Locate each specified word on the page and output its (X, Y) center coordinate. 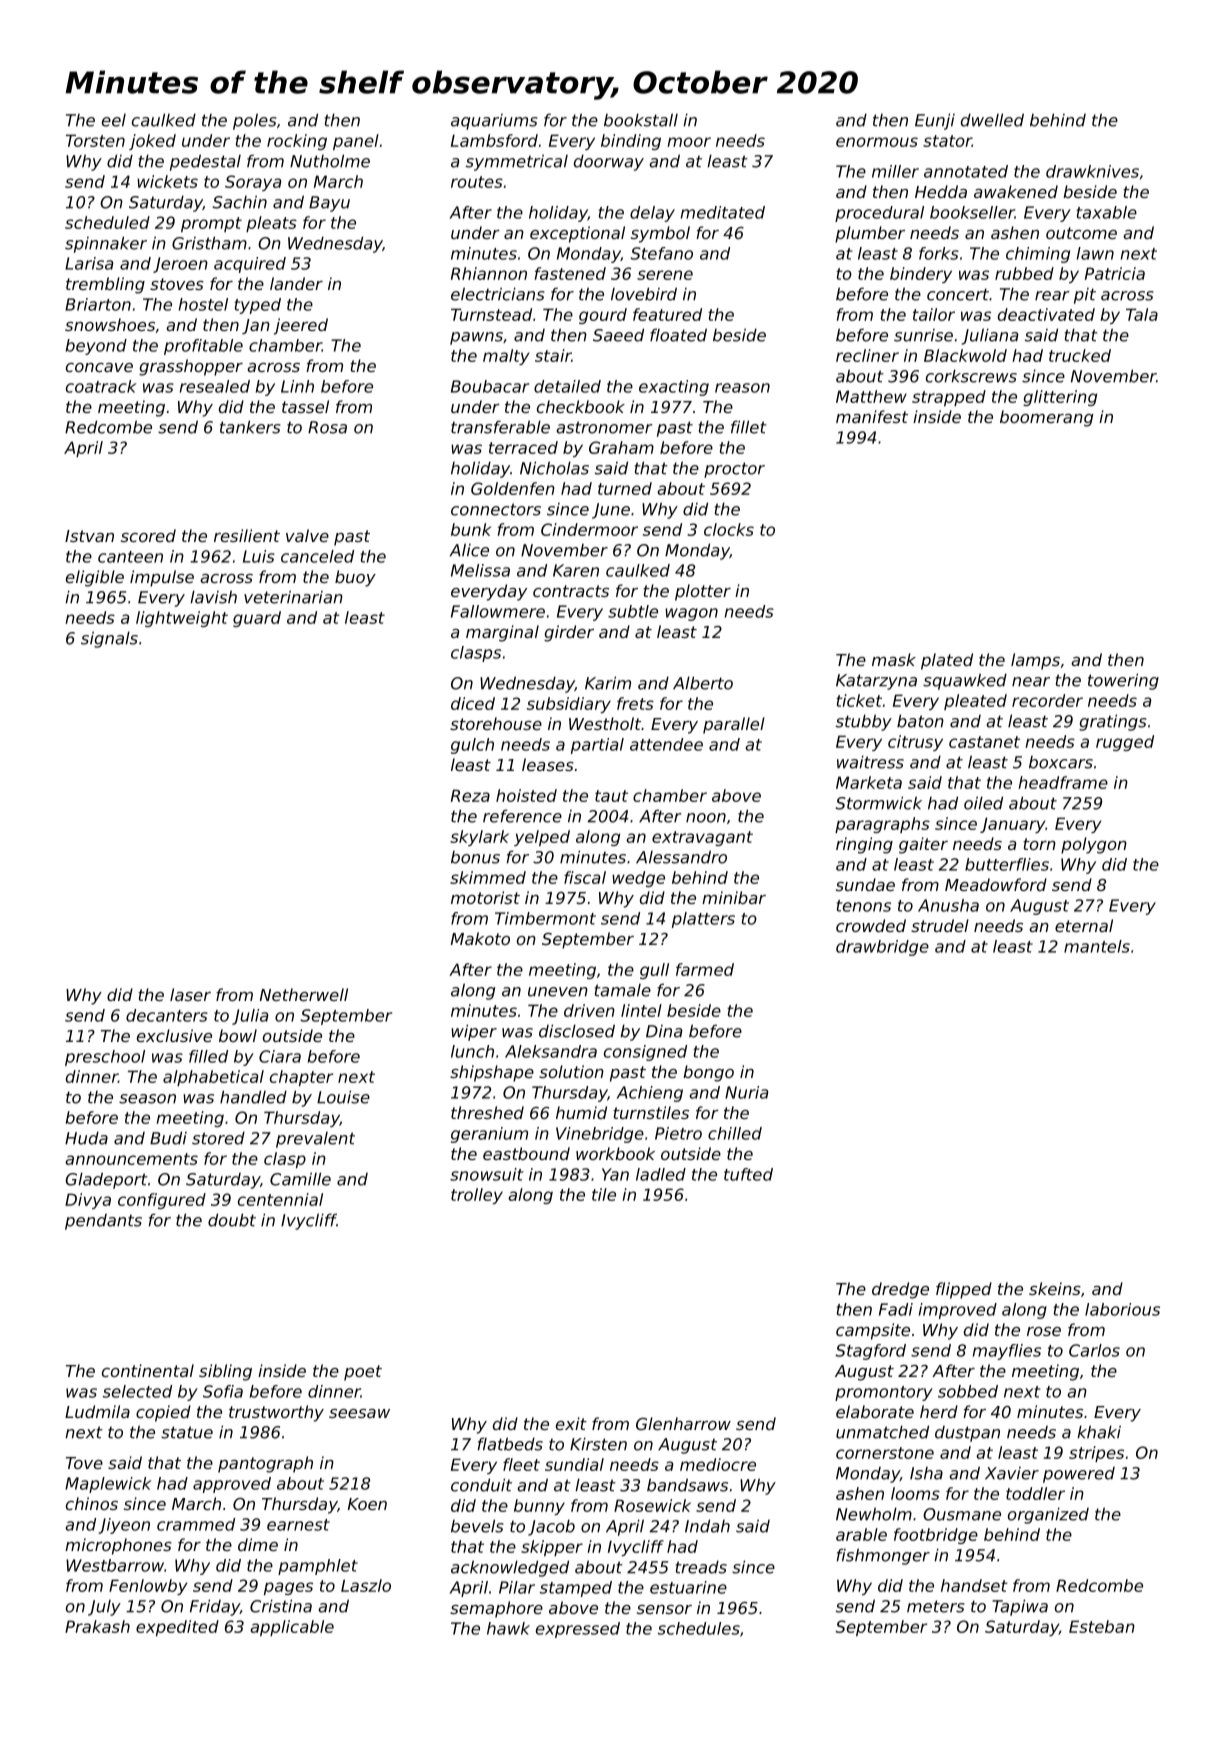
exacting (674, 388)
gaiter (923, 845)
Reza (470, 795)
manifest (872, 416)
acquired (250, 265)
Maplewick (108, 1485)
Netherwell (304, 994)
